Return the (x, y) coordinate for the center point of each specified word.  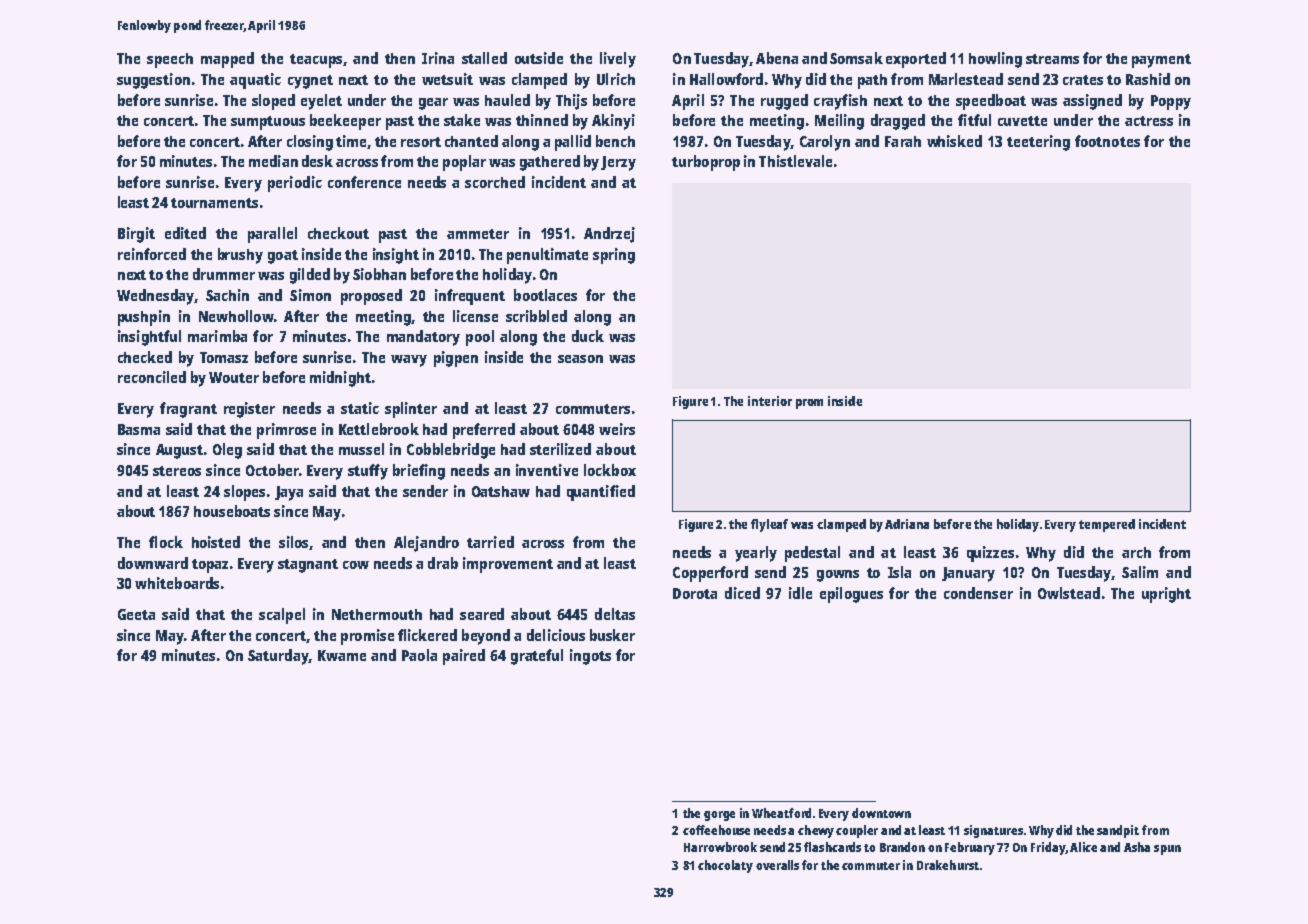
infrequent (470, 297)
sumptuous (268, 123)
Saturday (278, 657)
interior (770, 401)
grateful (537, 657)
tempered (1107, 525)
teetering (1038, 143)
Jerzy (618, 163)
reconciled (152, 377)
